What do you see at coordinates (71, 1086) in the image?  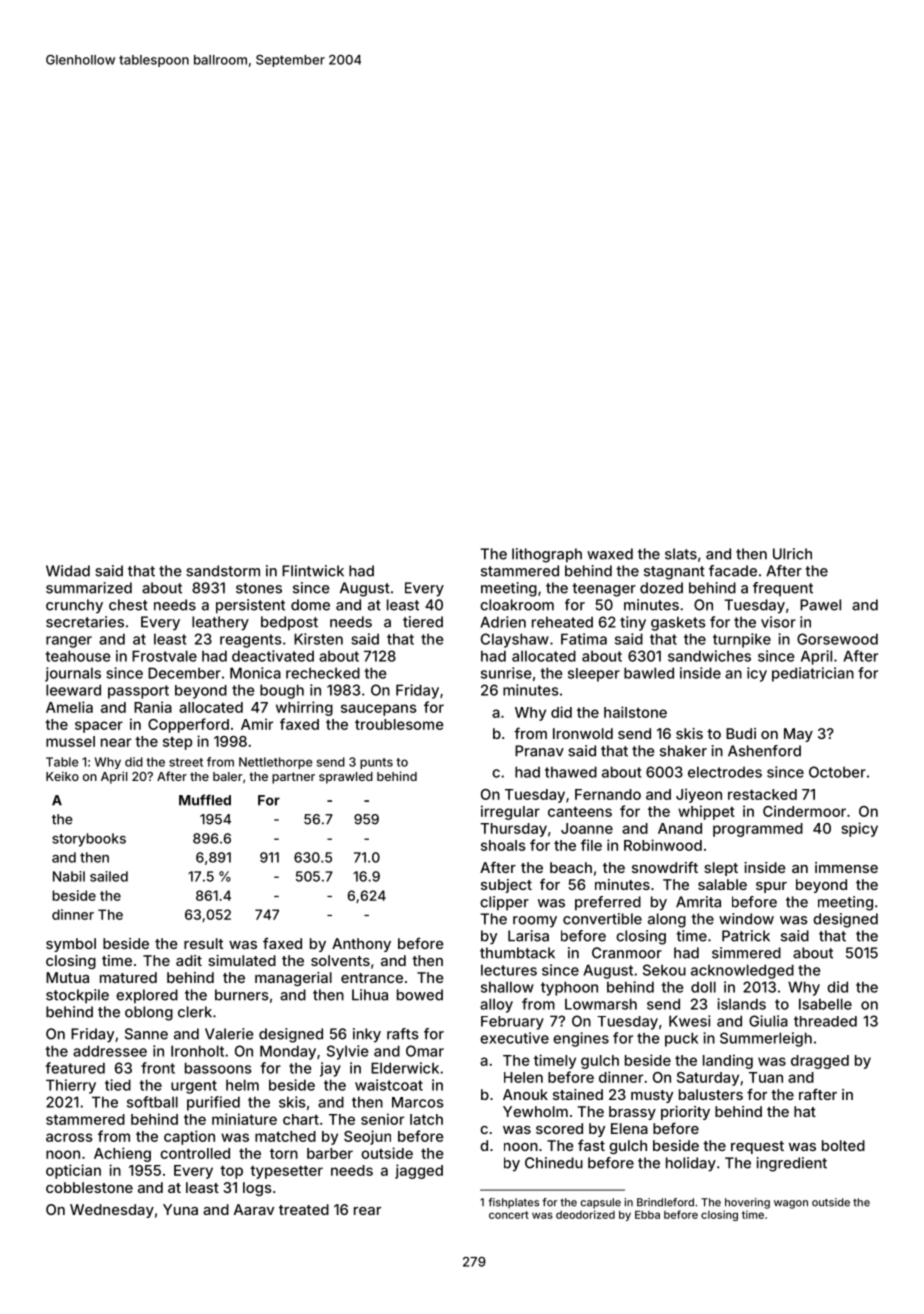 I see `Thierry` at bounding box center [71, 1086].
